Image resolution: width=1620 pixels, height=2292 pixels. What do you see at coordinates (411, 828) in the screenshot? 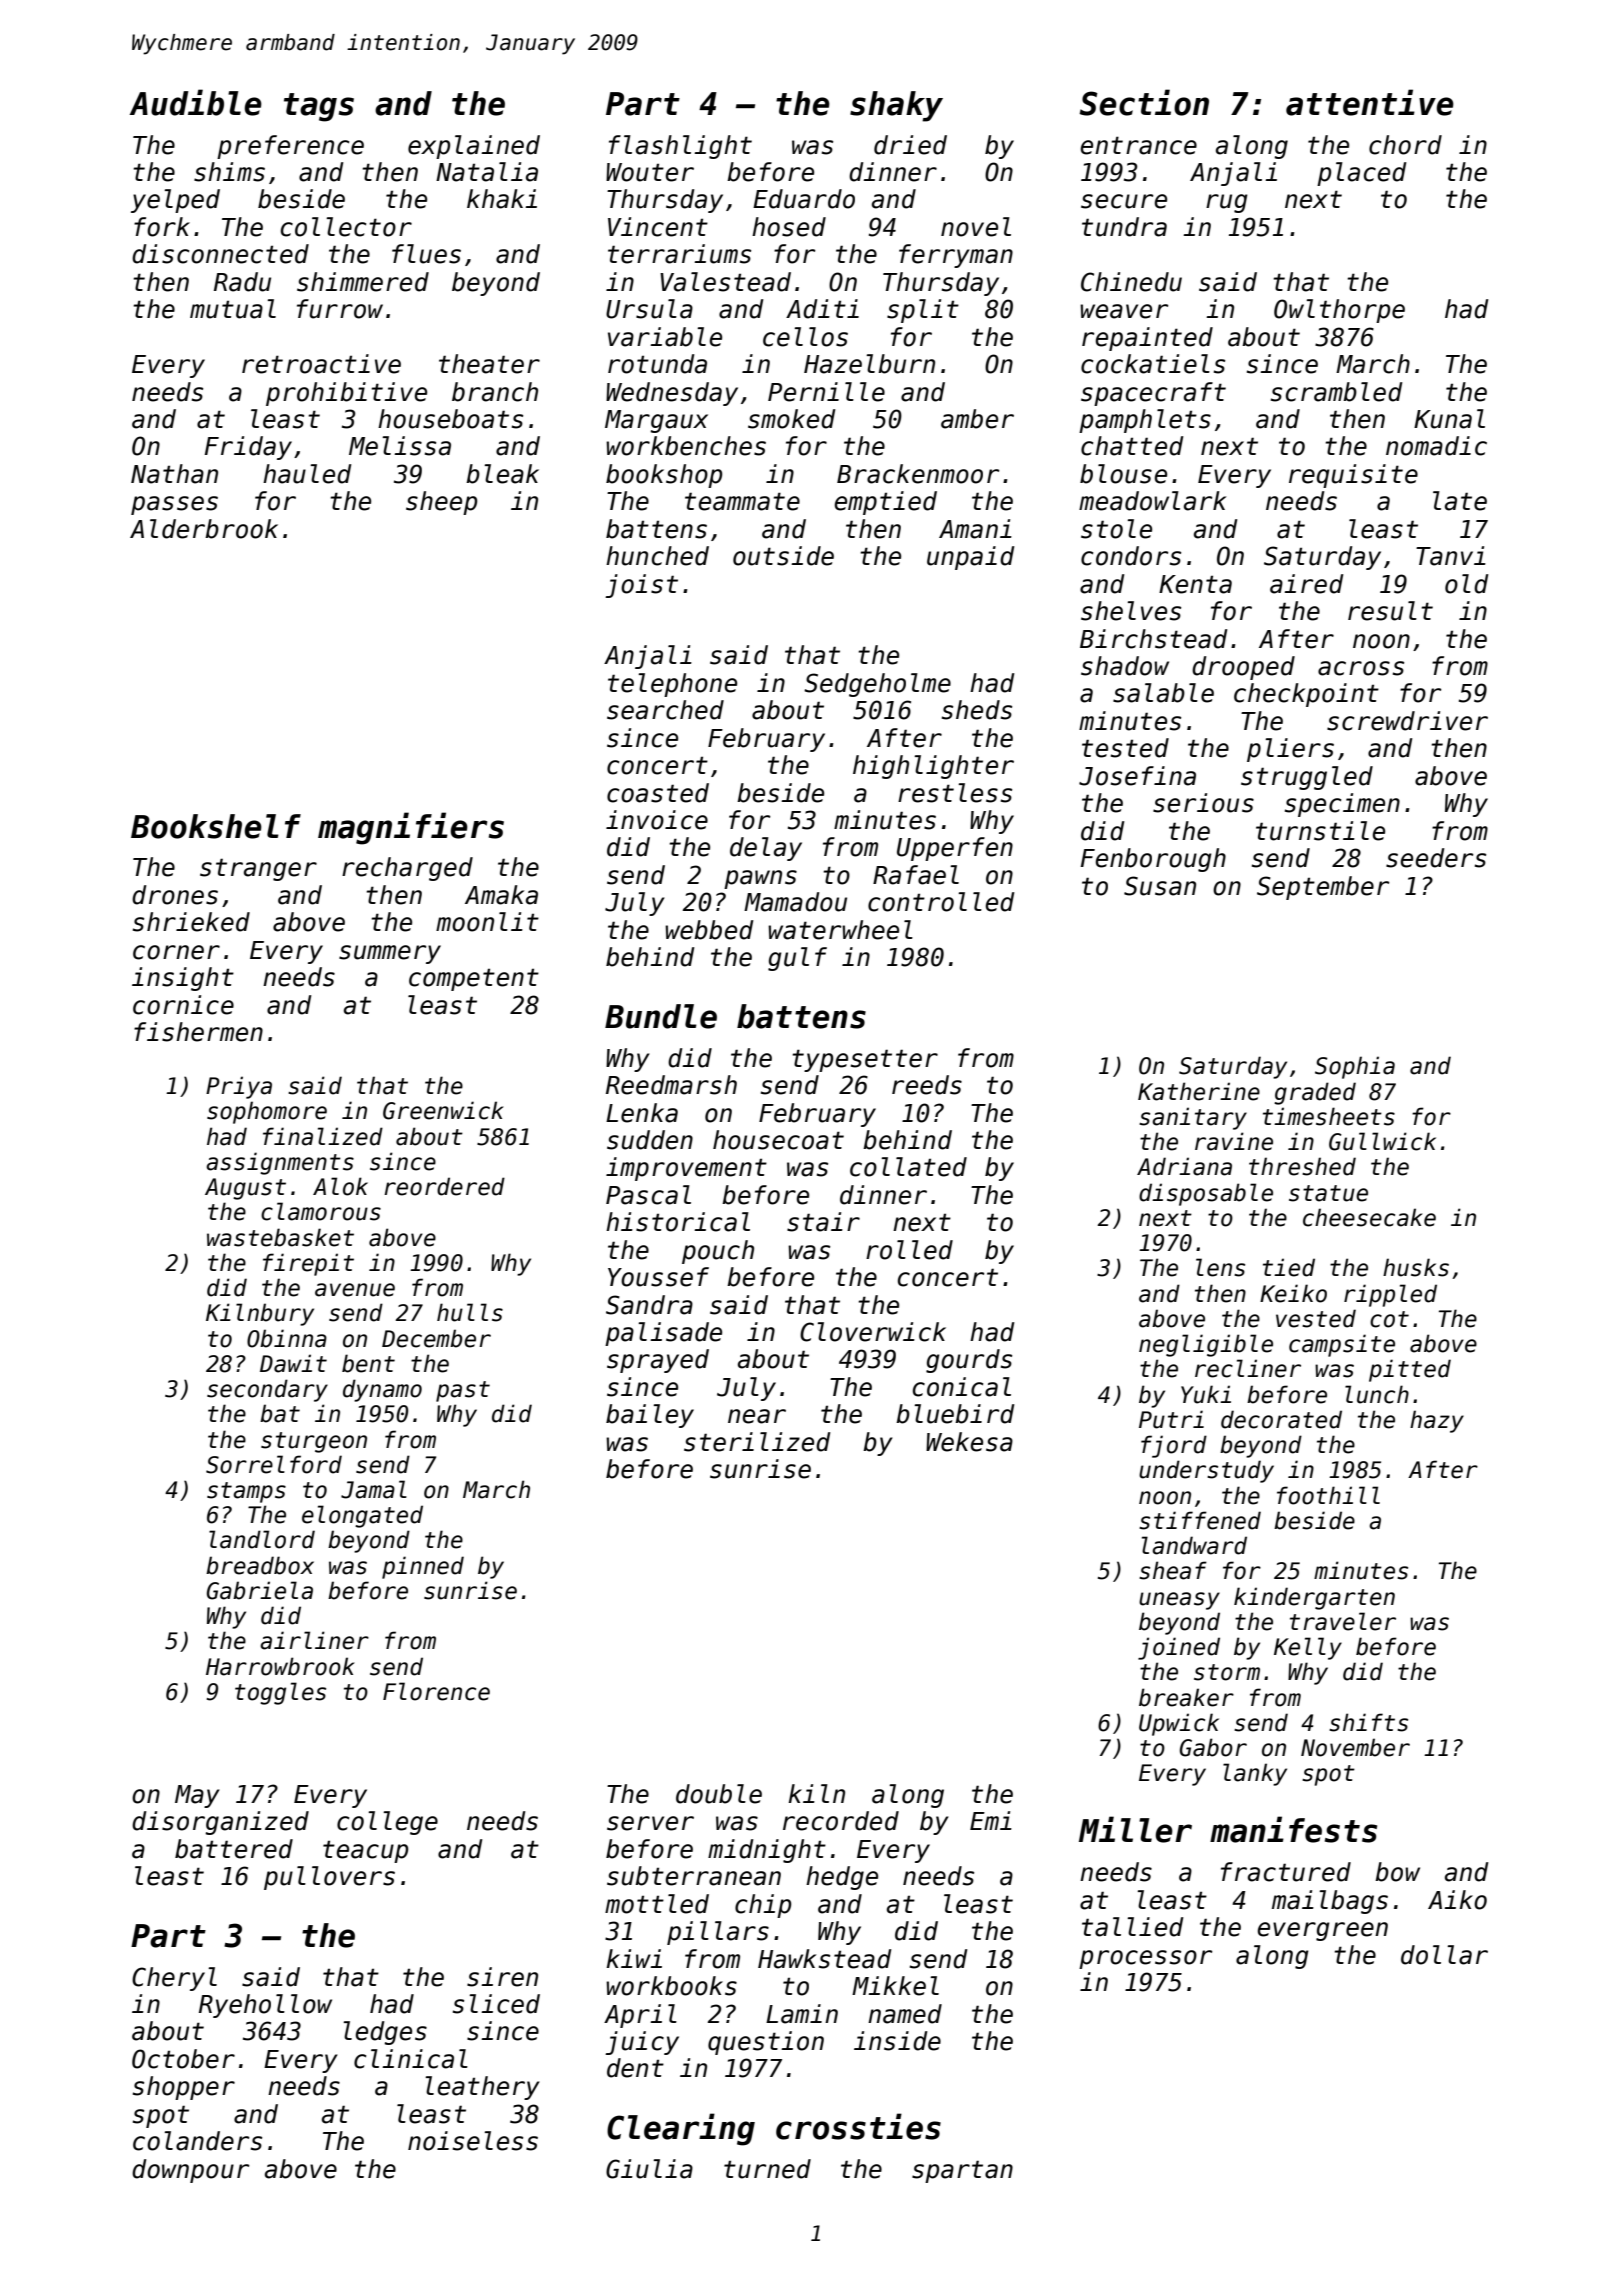
I see `magnifiers` at bounding box center [411, 828].
